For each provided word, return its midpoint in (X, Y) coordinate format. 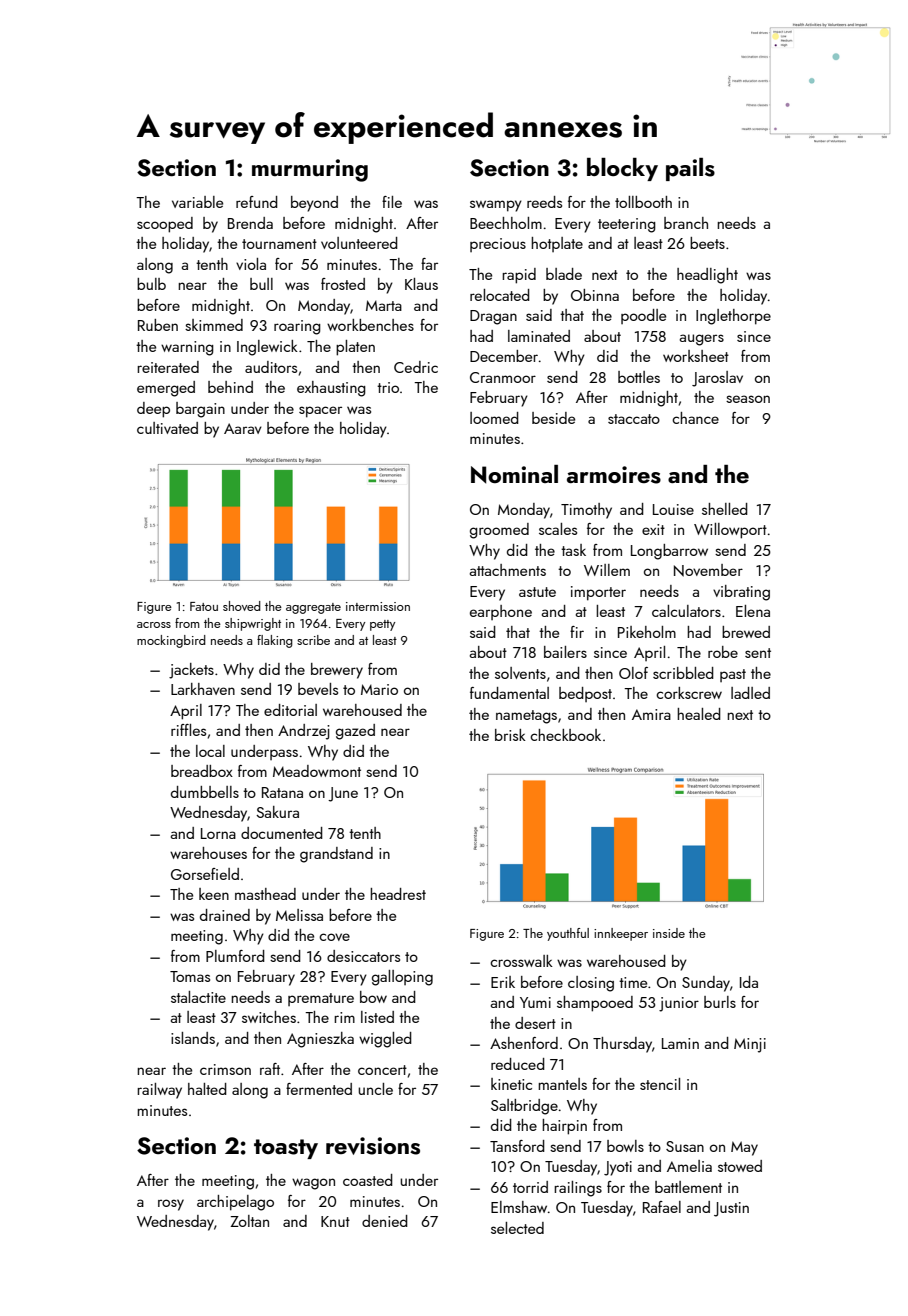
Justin (731, 1209)
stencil (660, 1084)
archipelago (235, 1203)
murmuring (310, 170)
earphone (501, 612)
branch (686, 223)
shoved (242, 606)
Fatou (204, 606)
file (392, 202)
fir (577, 632)
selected (517, 1228)
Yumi (535, 1002)
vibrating (741, 593)
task (573, 550)
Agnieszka (320, 1040)
